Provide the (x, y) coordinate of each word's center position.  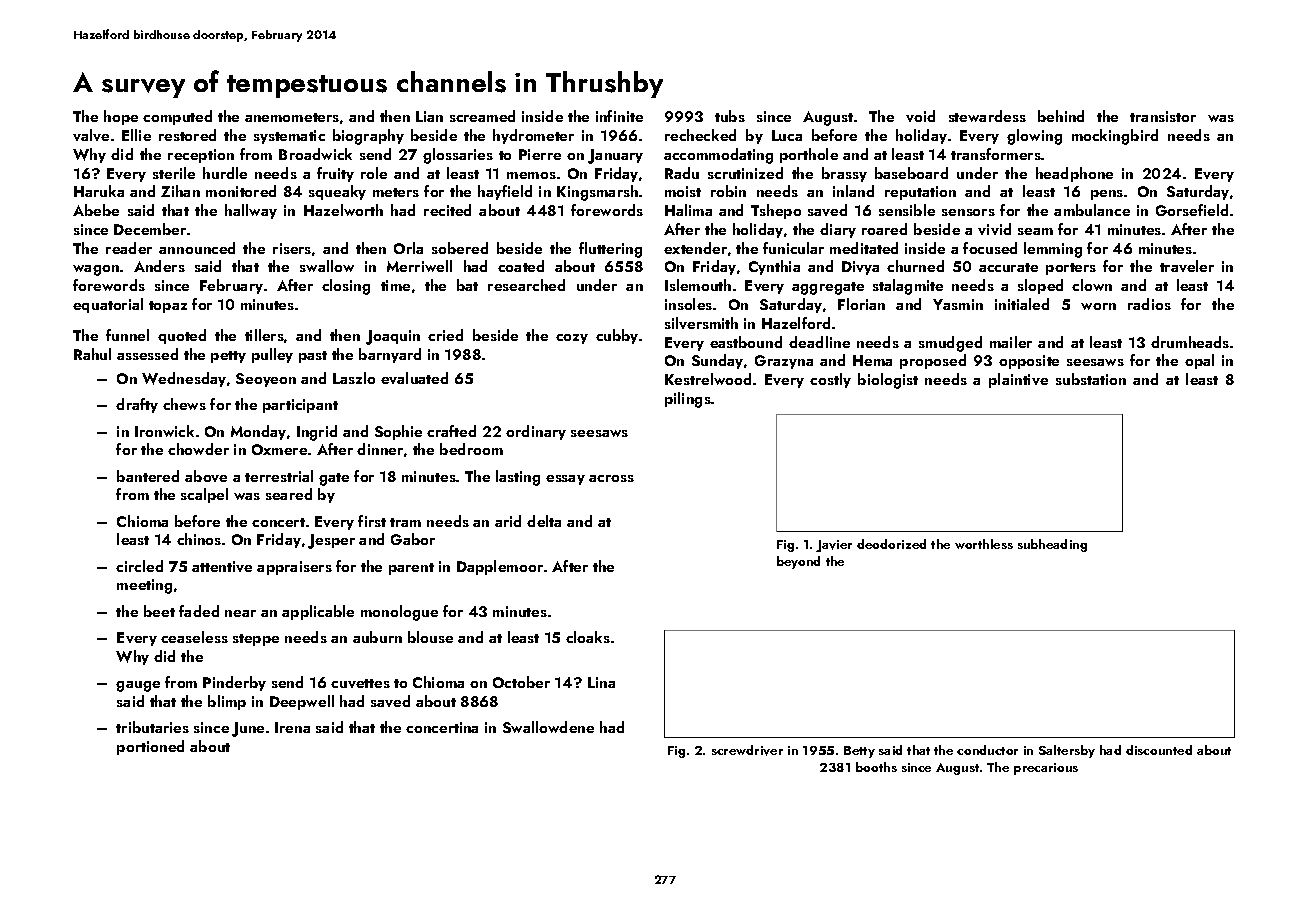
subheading (1052, 545)
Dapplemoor (500, 567)
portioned (150, 747)
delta (544, 521)
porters (1071, 269)
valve (91, 135)
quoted (182, 336)
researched (526, 285)
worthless (984, 544)
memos (531, 175)
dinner (380, 449)
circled (139, 566)
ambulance (1092, 210)
